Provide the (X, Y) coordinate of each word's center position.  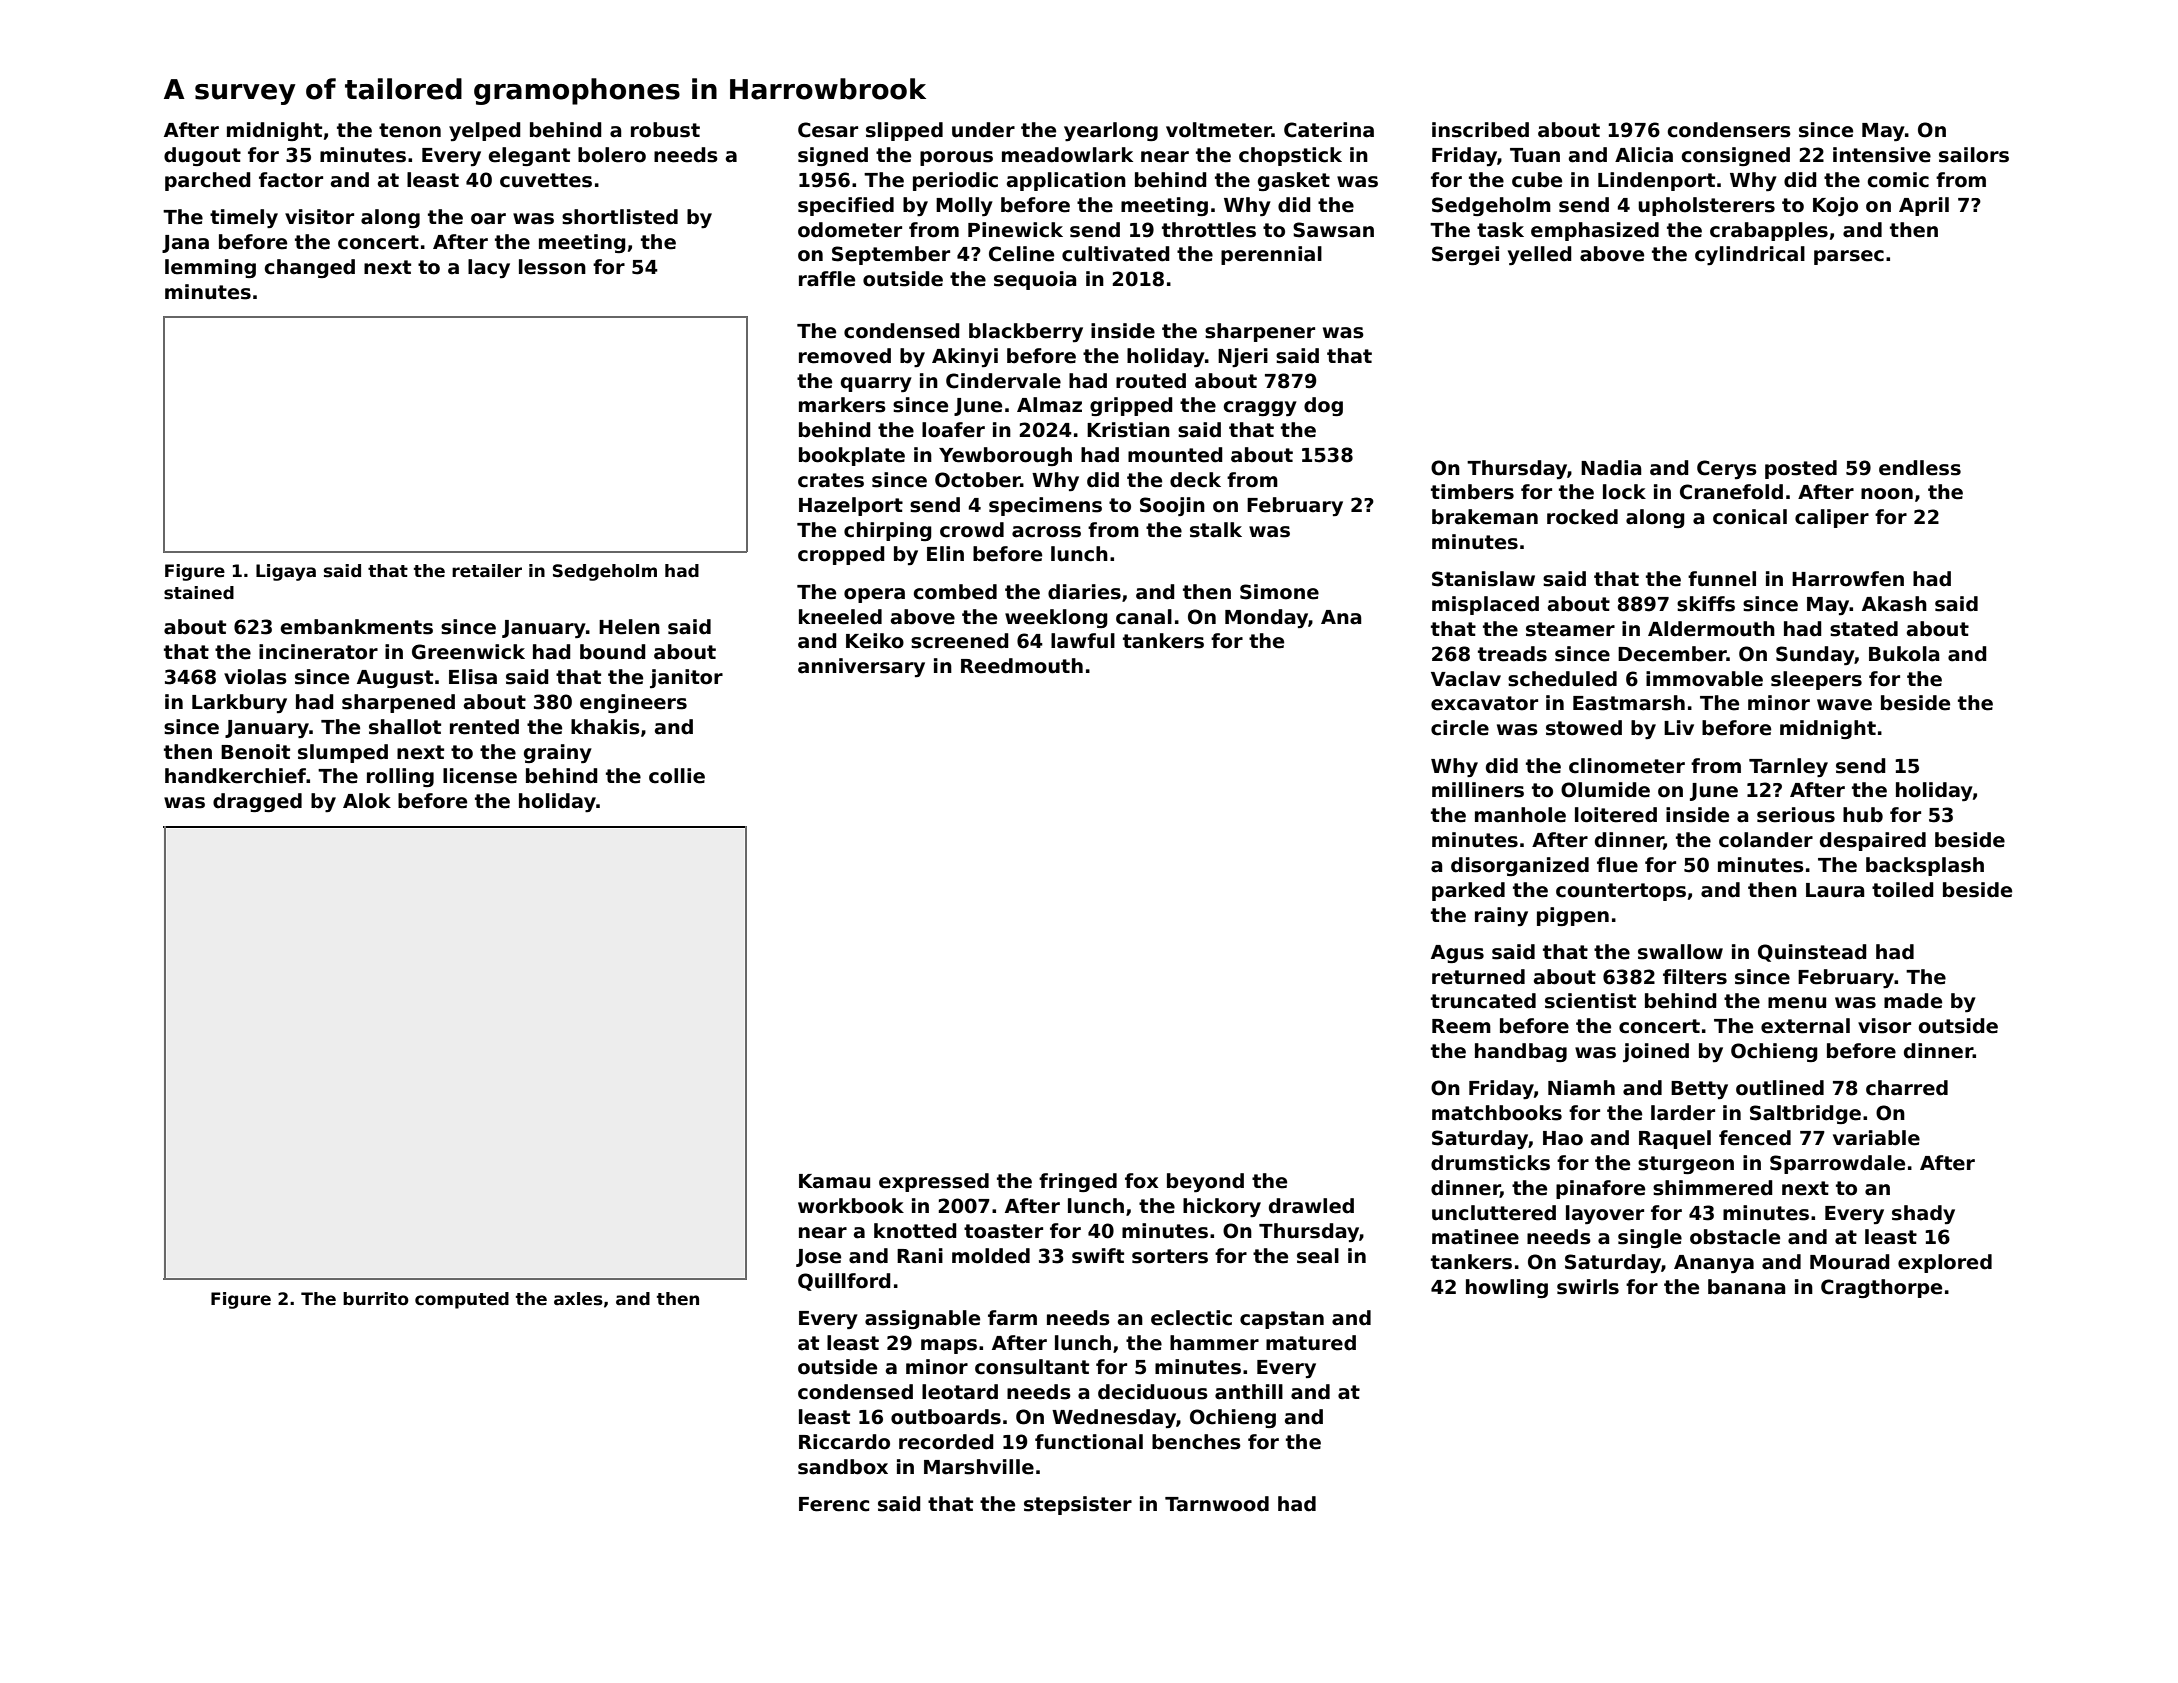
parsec (1849, 257)
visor (1884, 1026)
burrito (376, 1299)
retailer (487, 571)
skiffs (1706, 604)
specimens (1045, 506)
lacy (489, 268)
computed (462, 1300)
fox (1141, 1181)
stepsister (1078, 1505)
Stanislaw (1483, 579)
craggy (1260, 408)
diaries (1084, 592)
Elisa (473, 677)
